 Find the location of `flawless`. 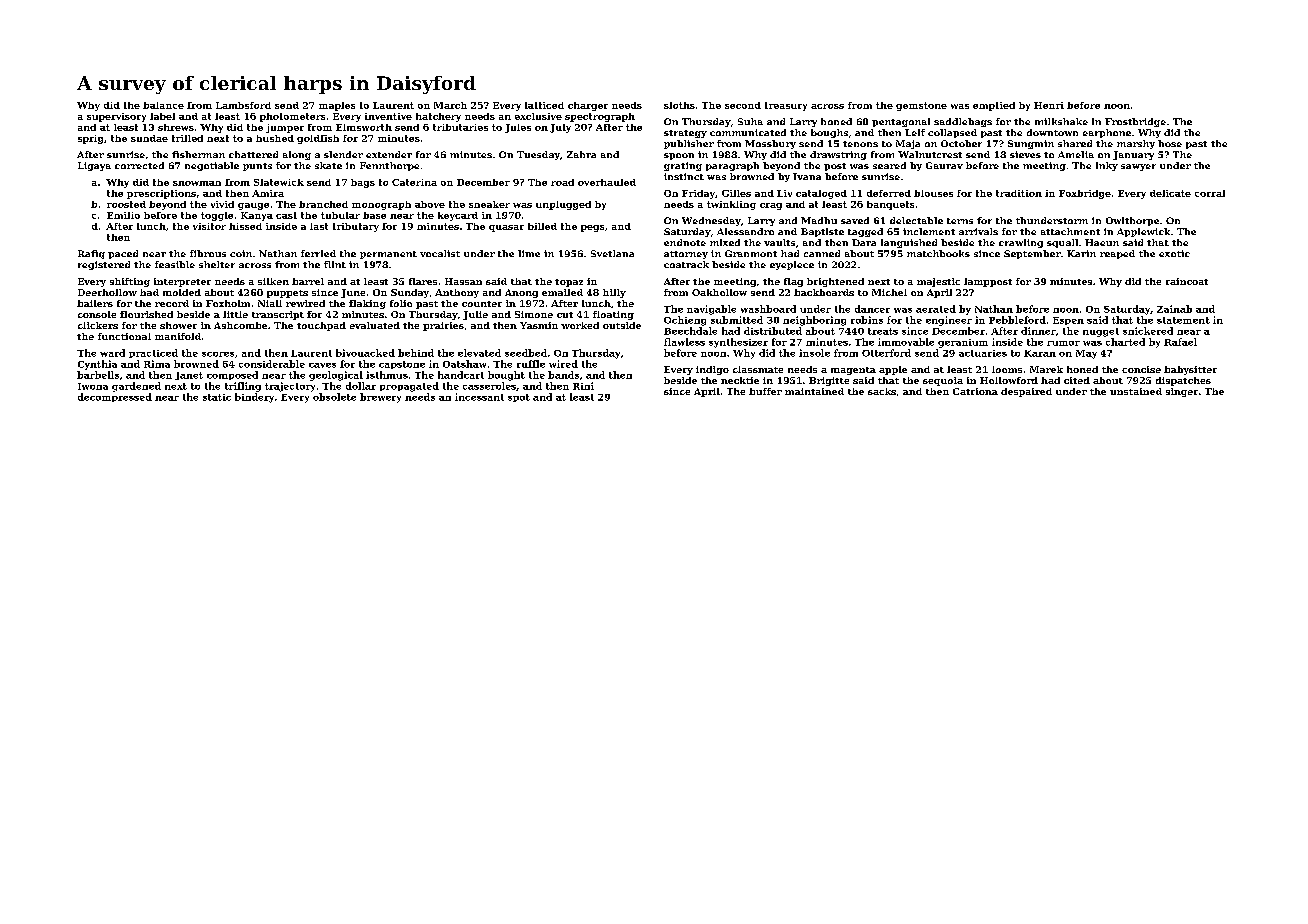

flawless is located at coordinates (684, 342).
